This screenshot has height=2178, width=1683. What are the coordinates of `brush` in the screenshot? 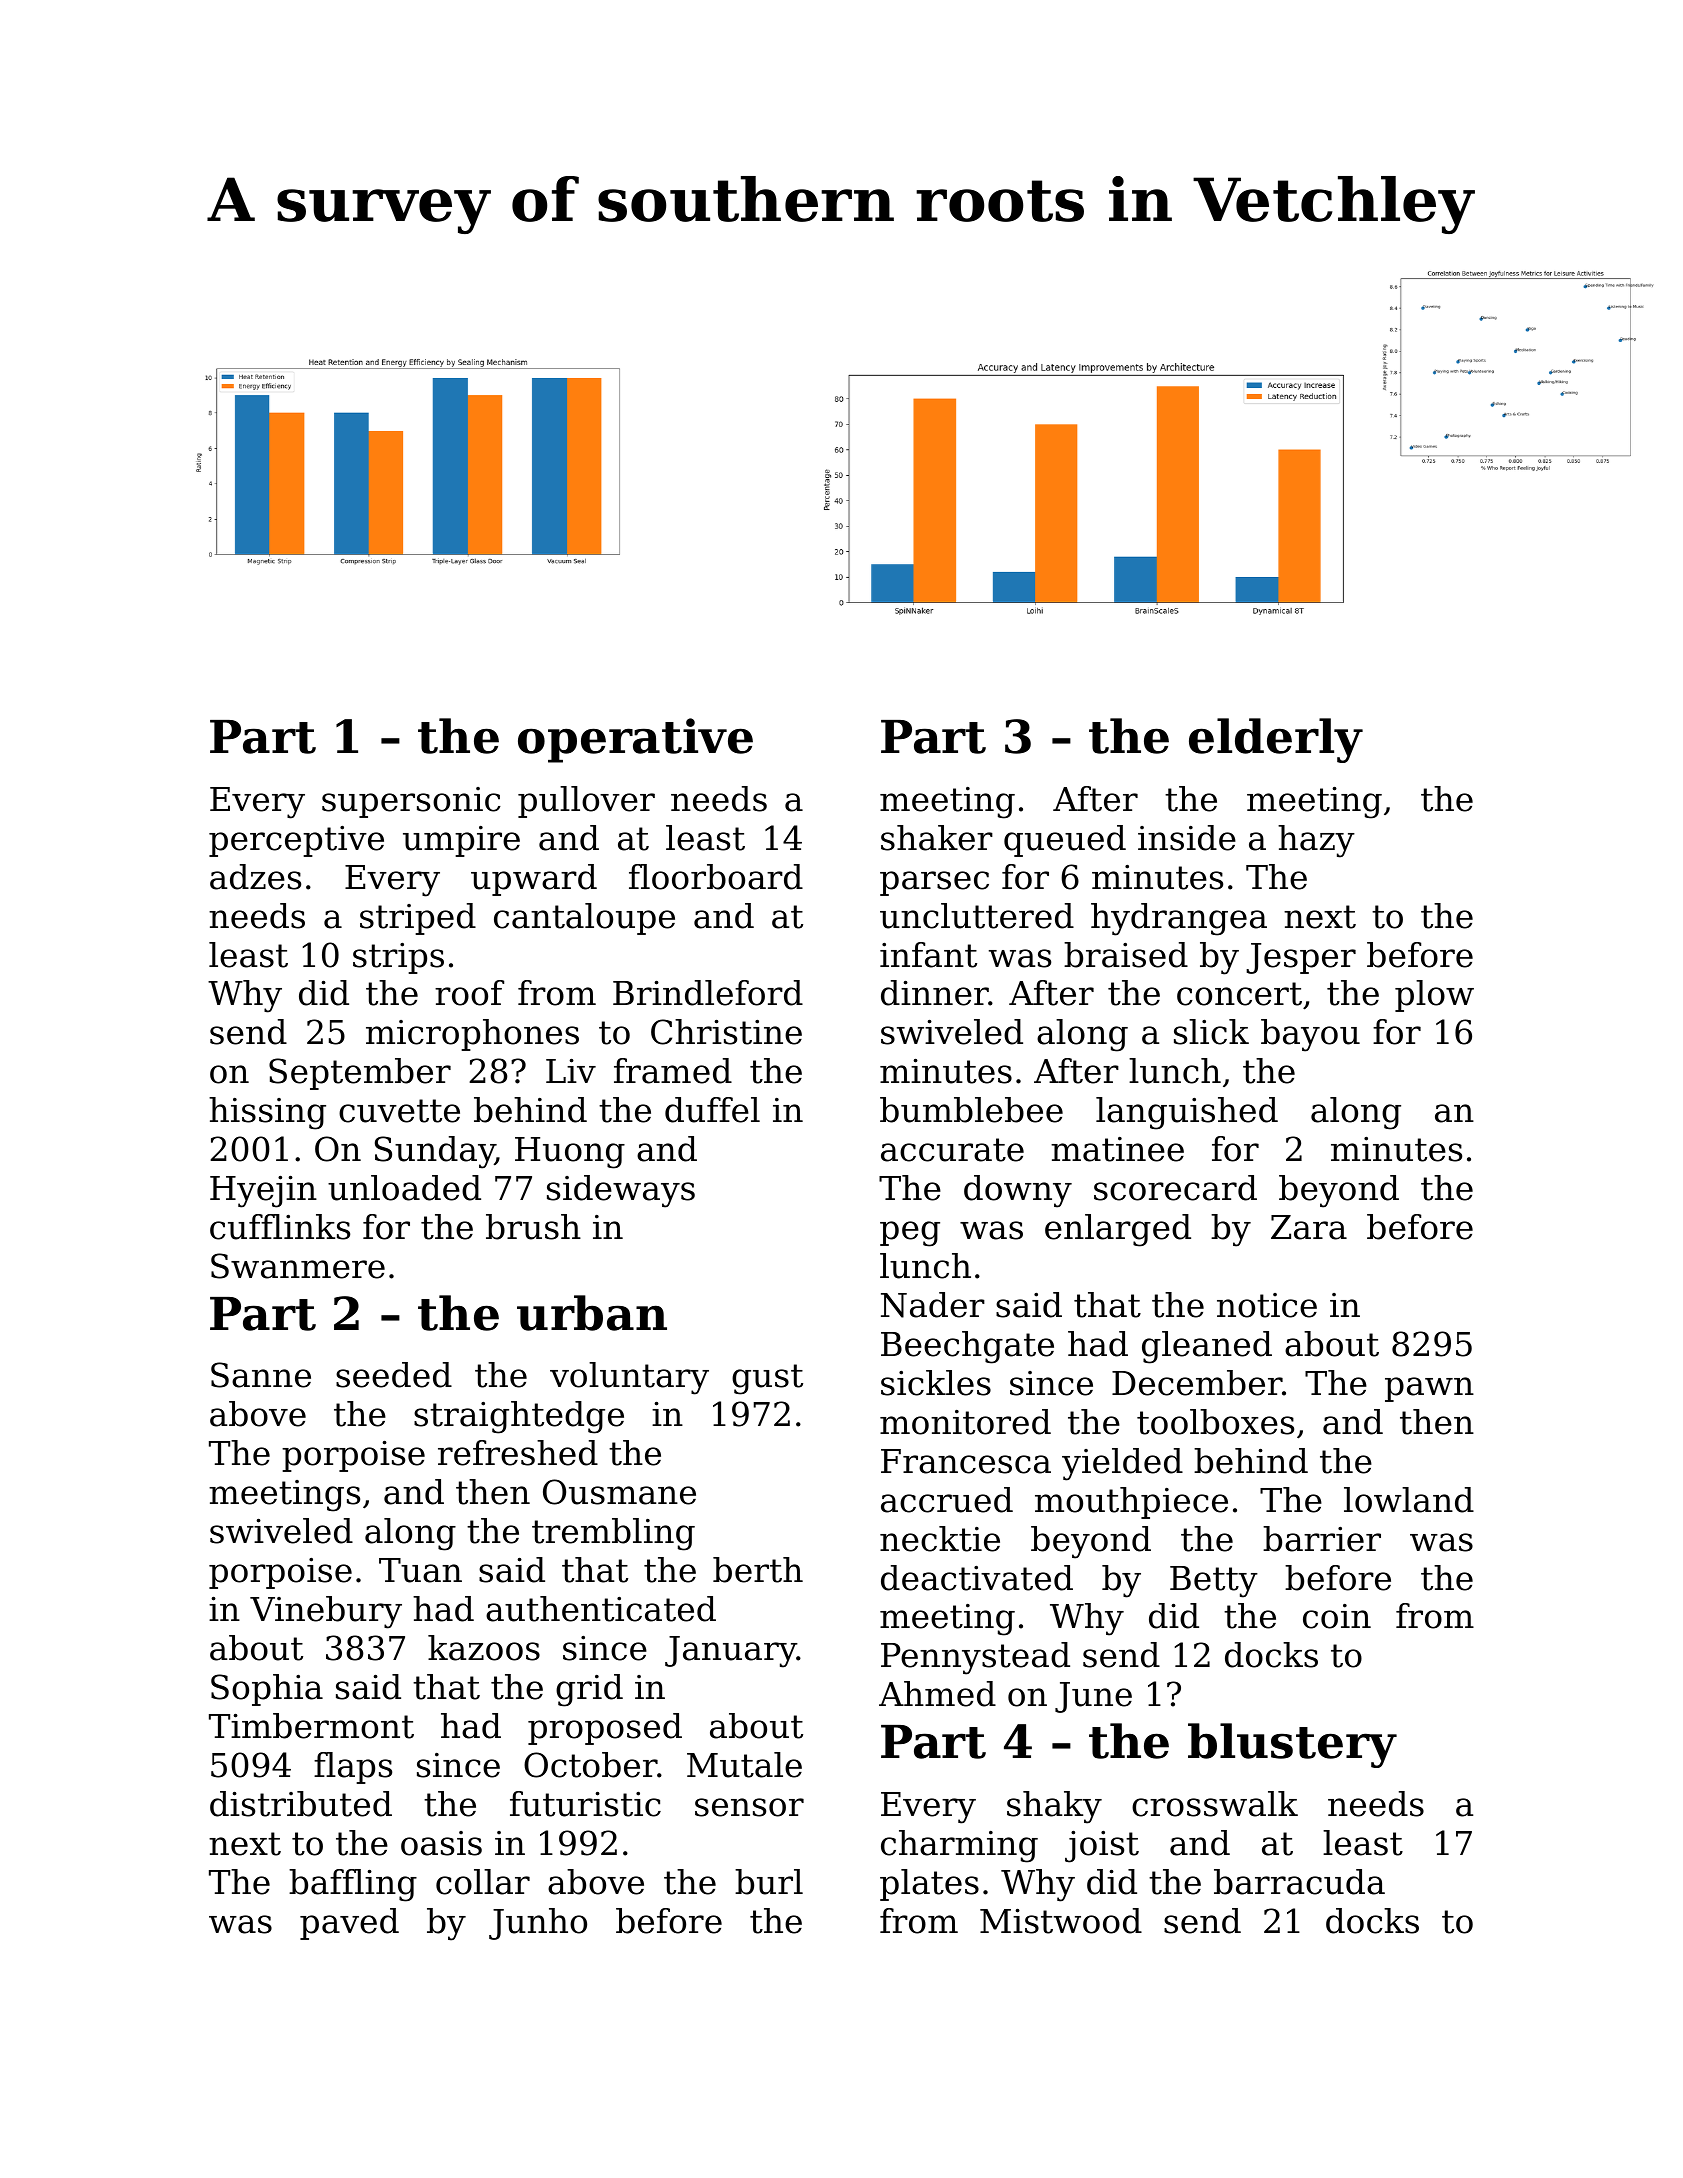 It's located at (533, 1227).
